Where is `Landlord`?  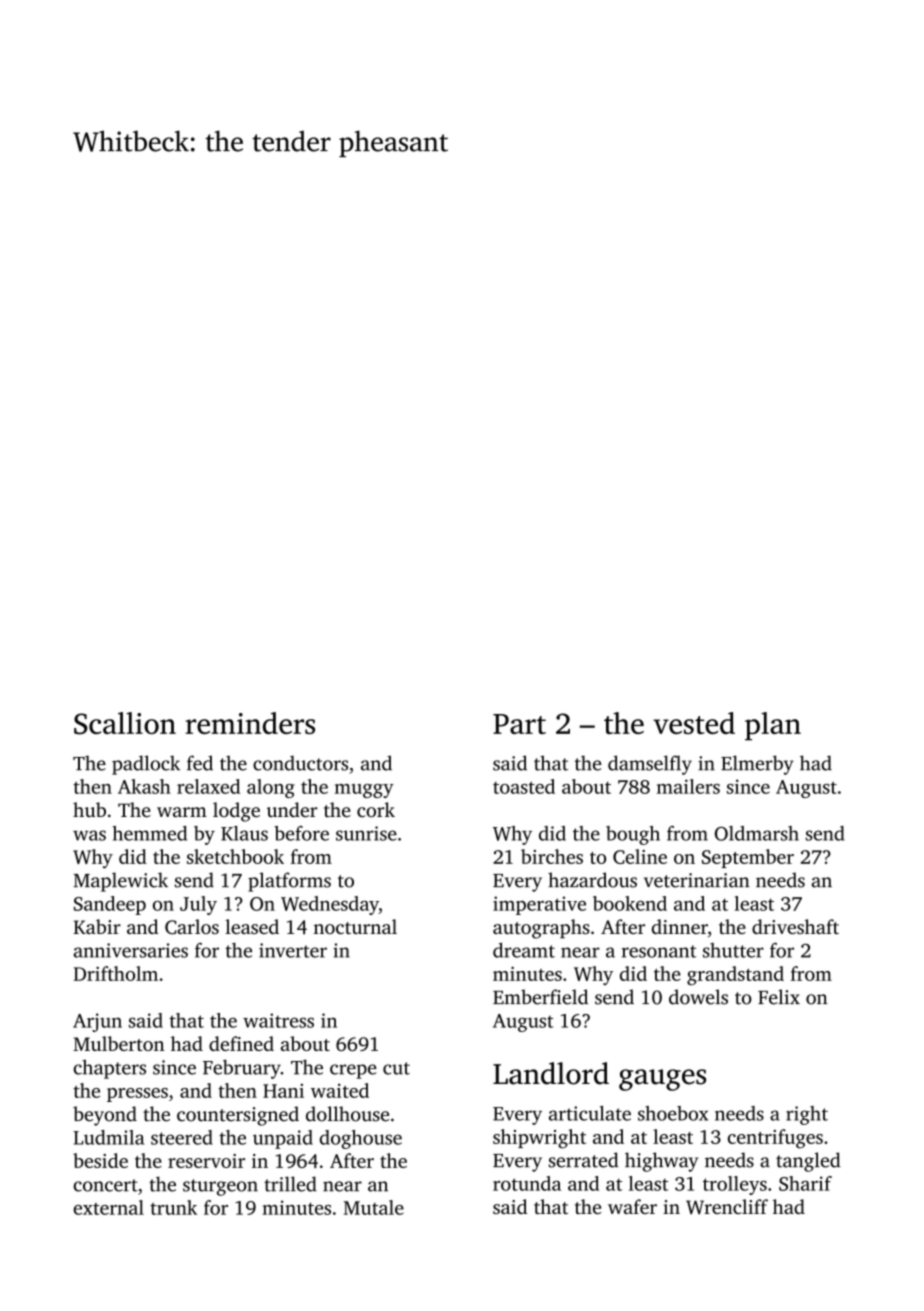
Landlord is located at coordinates (551, 1073).
